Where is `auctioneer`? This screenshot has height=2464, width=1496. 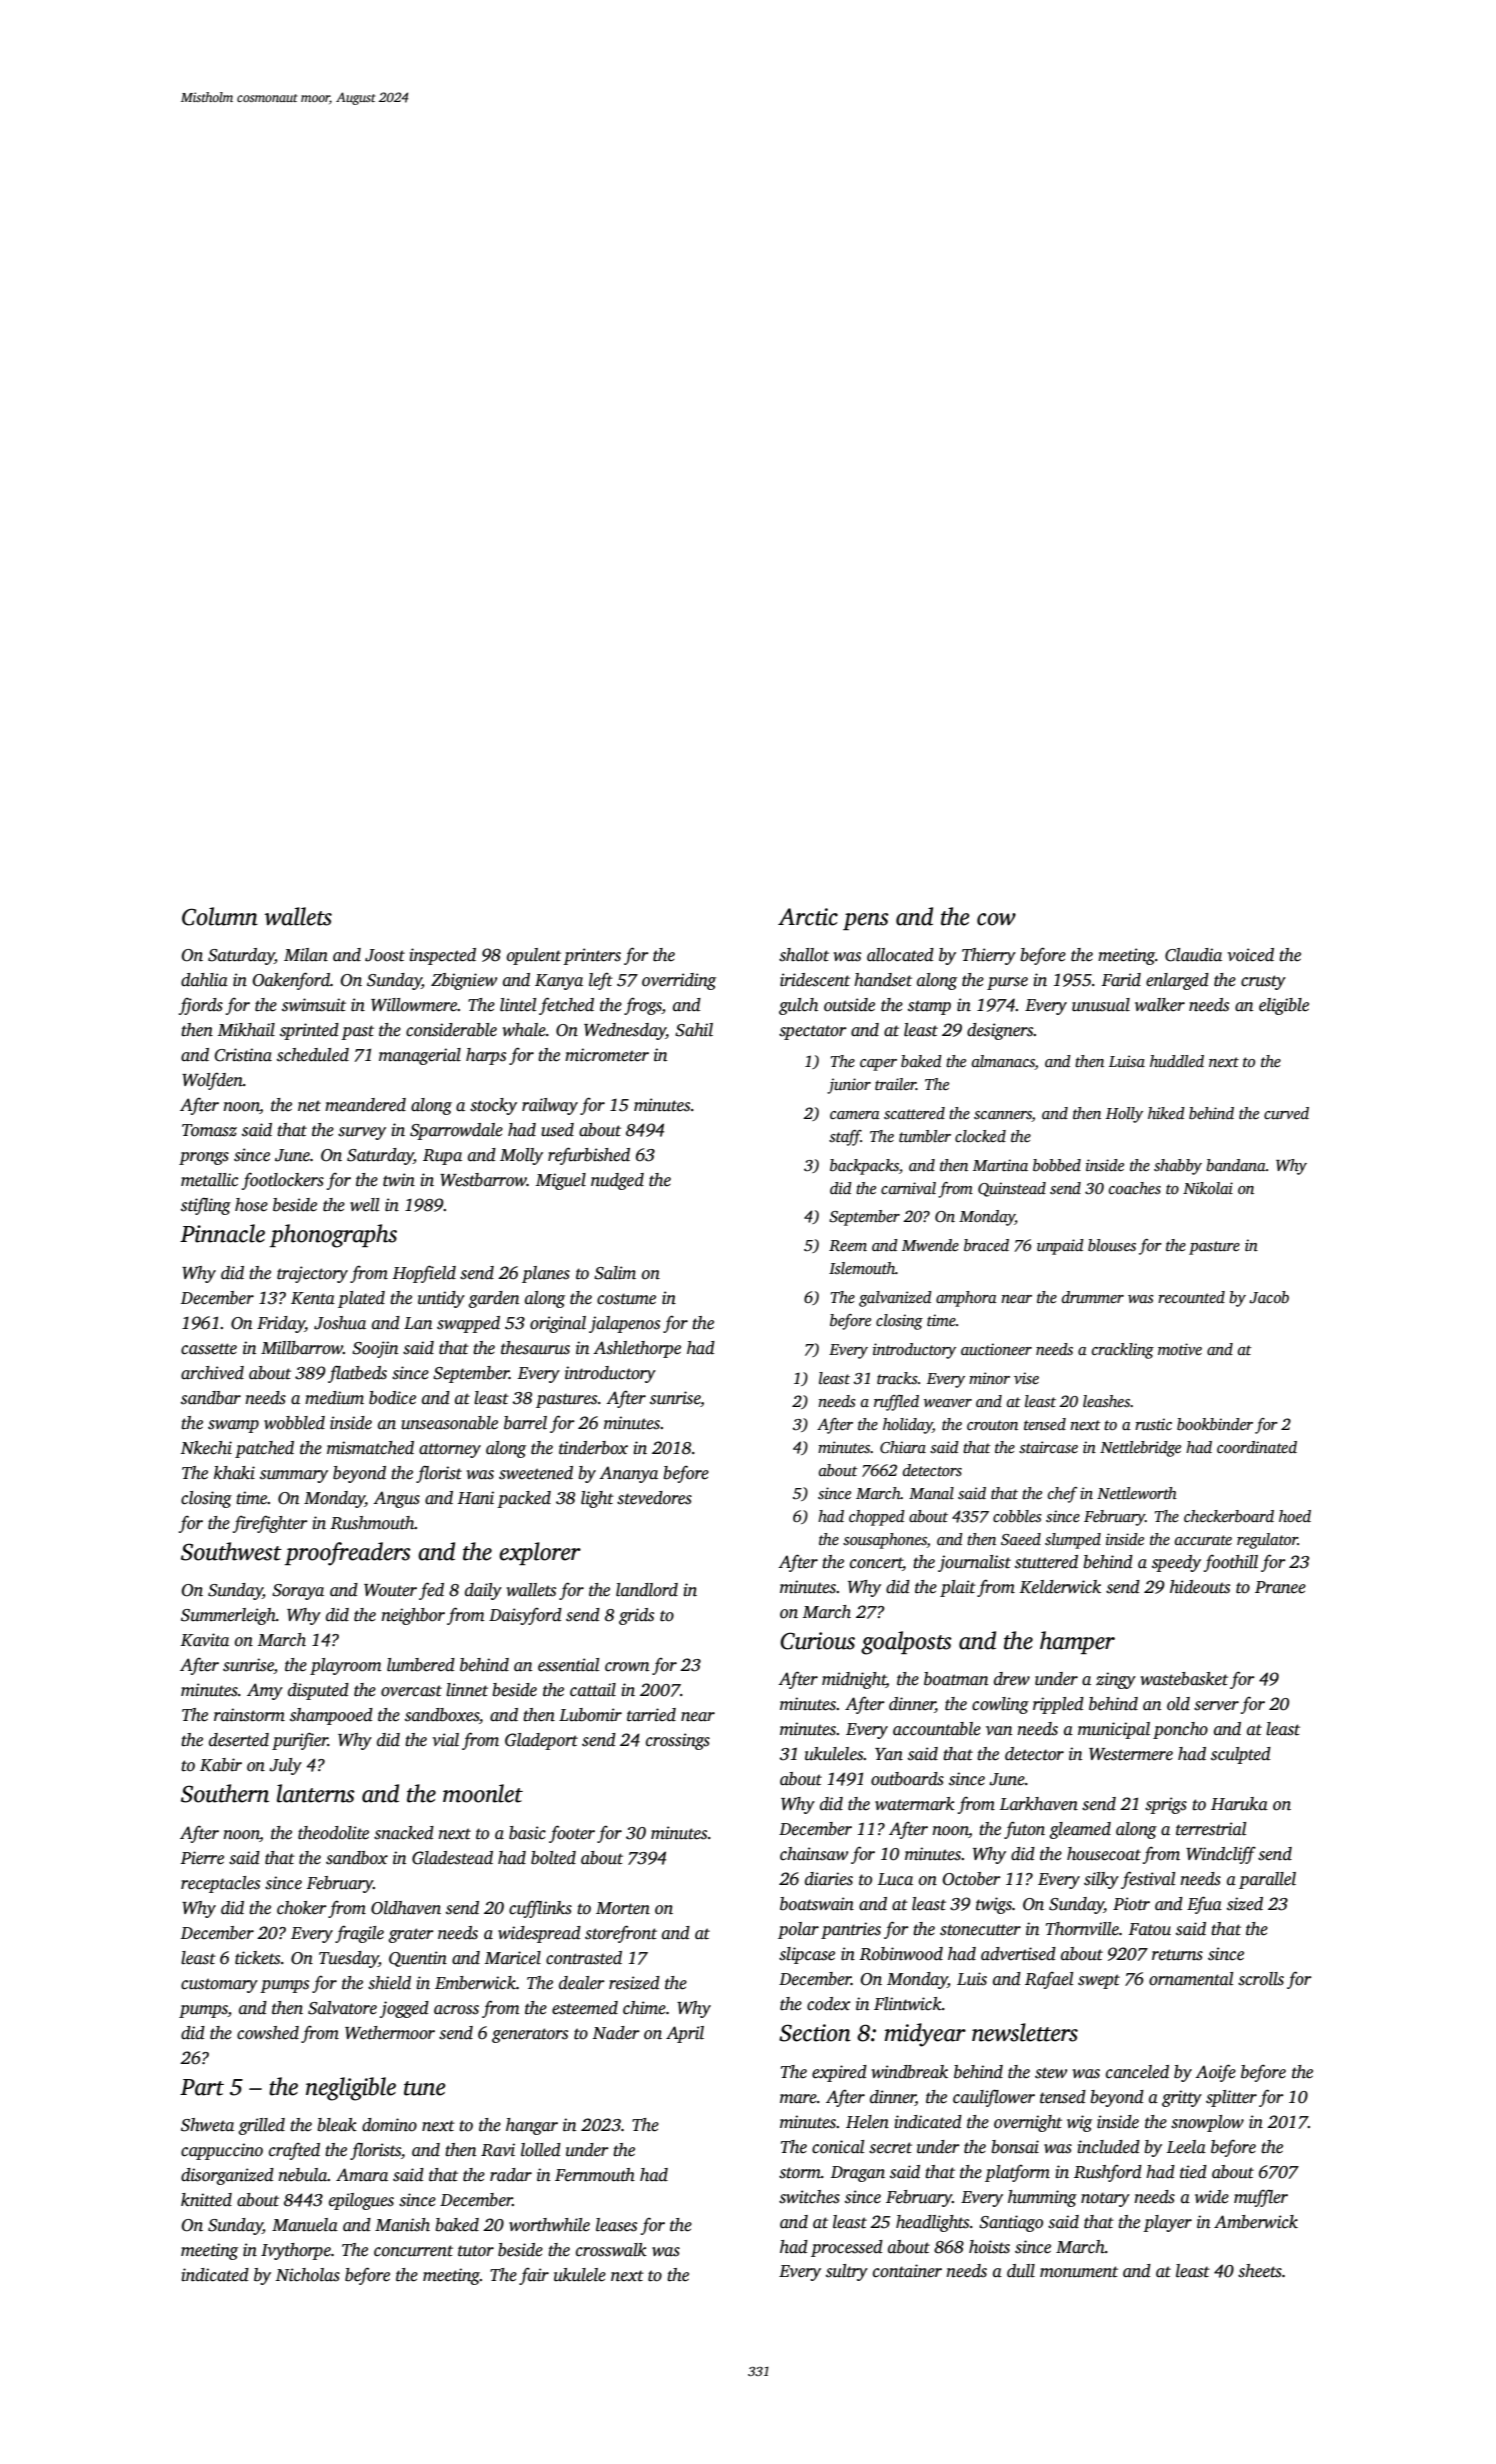 auctioneer is located at coordinates (996, 1349).
